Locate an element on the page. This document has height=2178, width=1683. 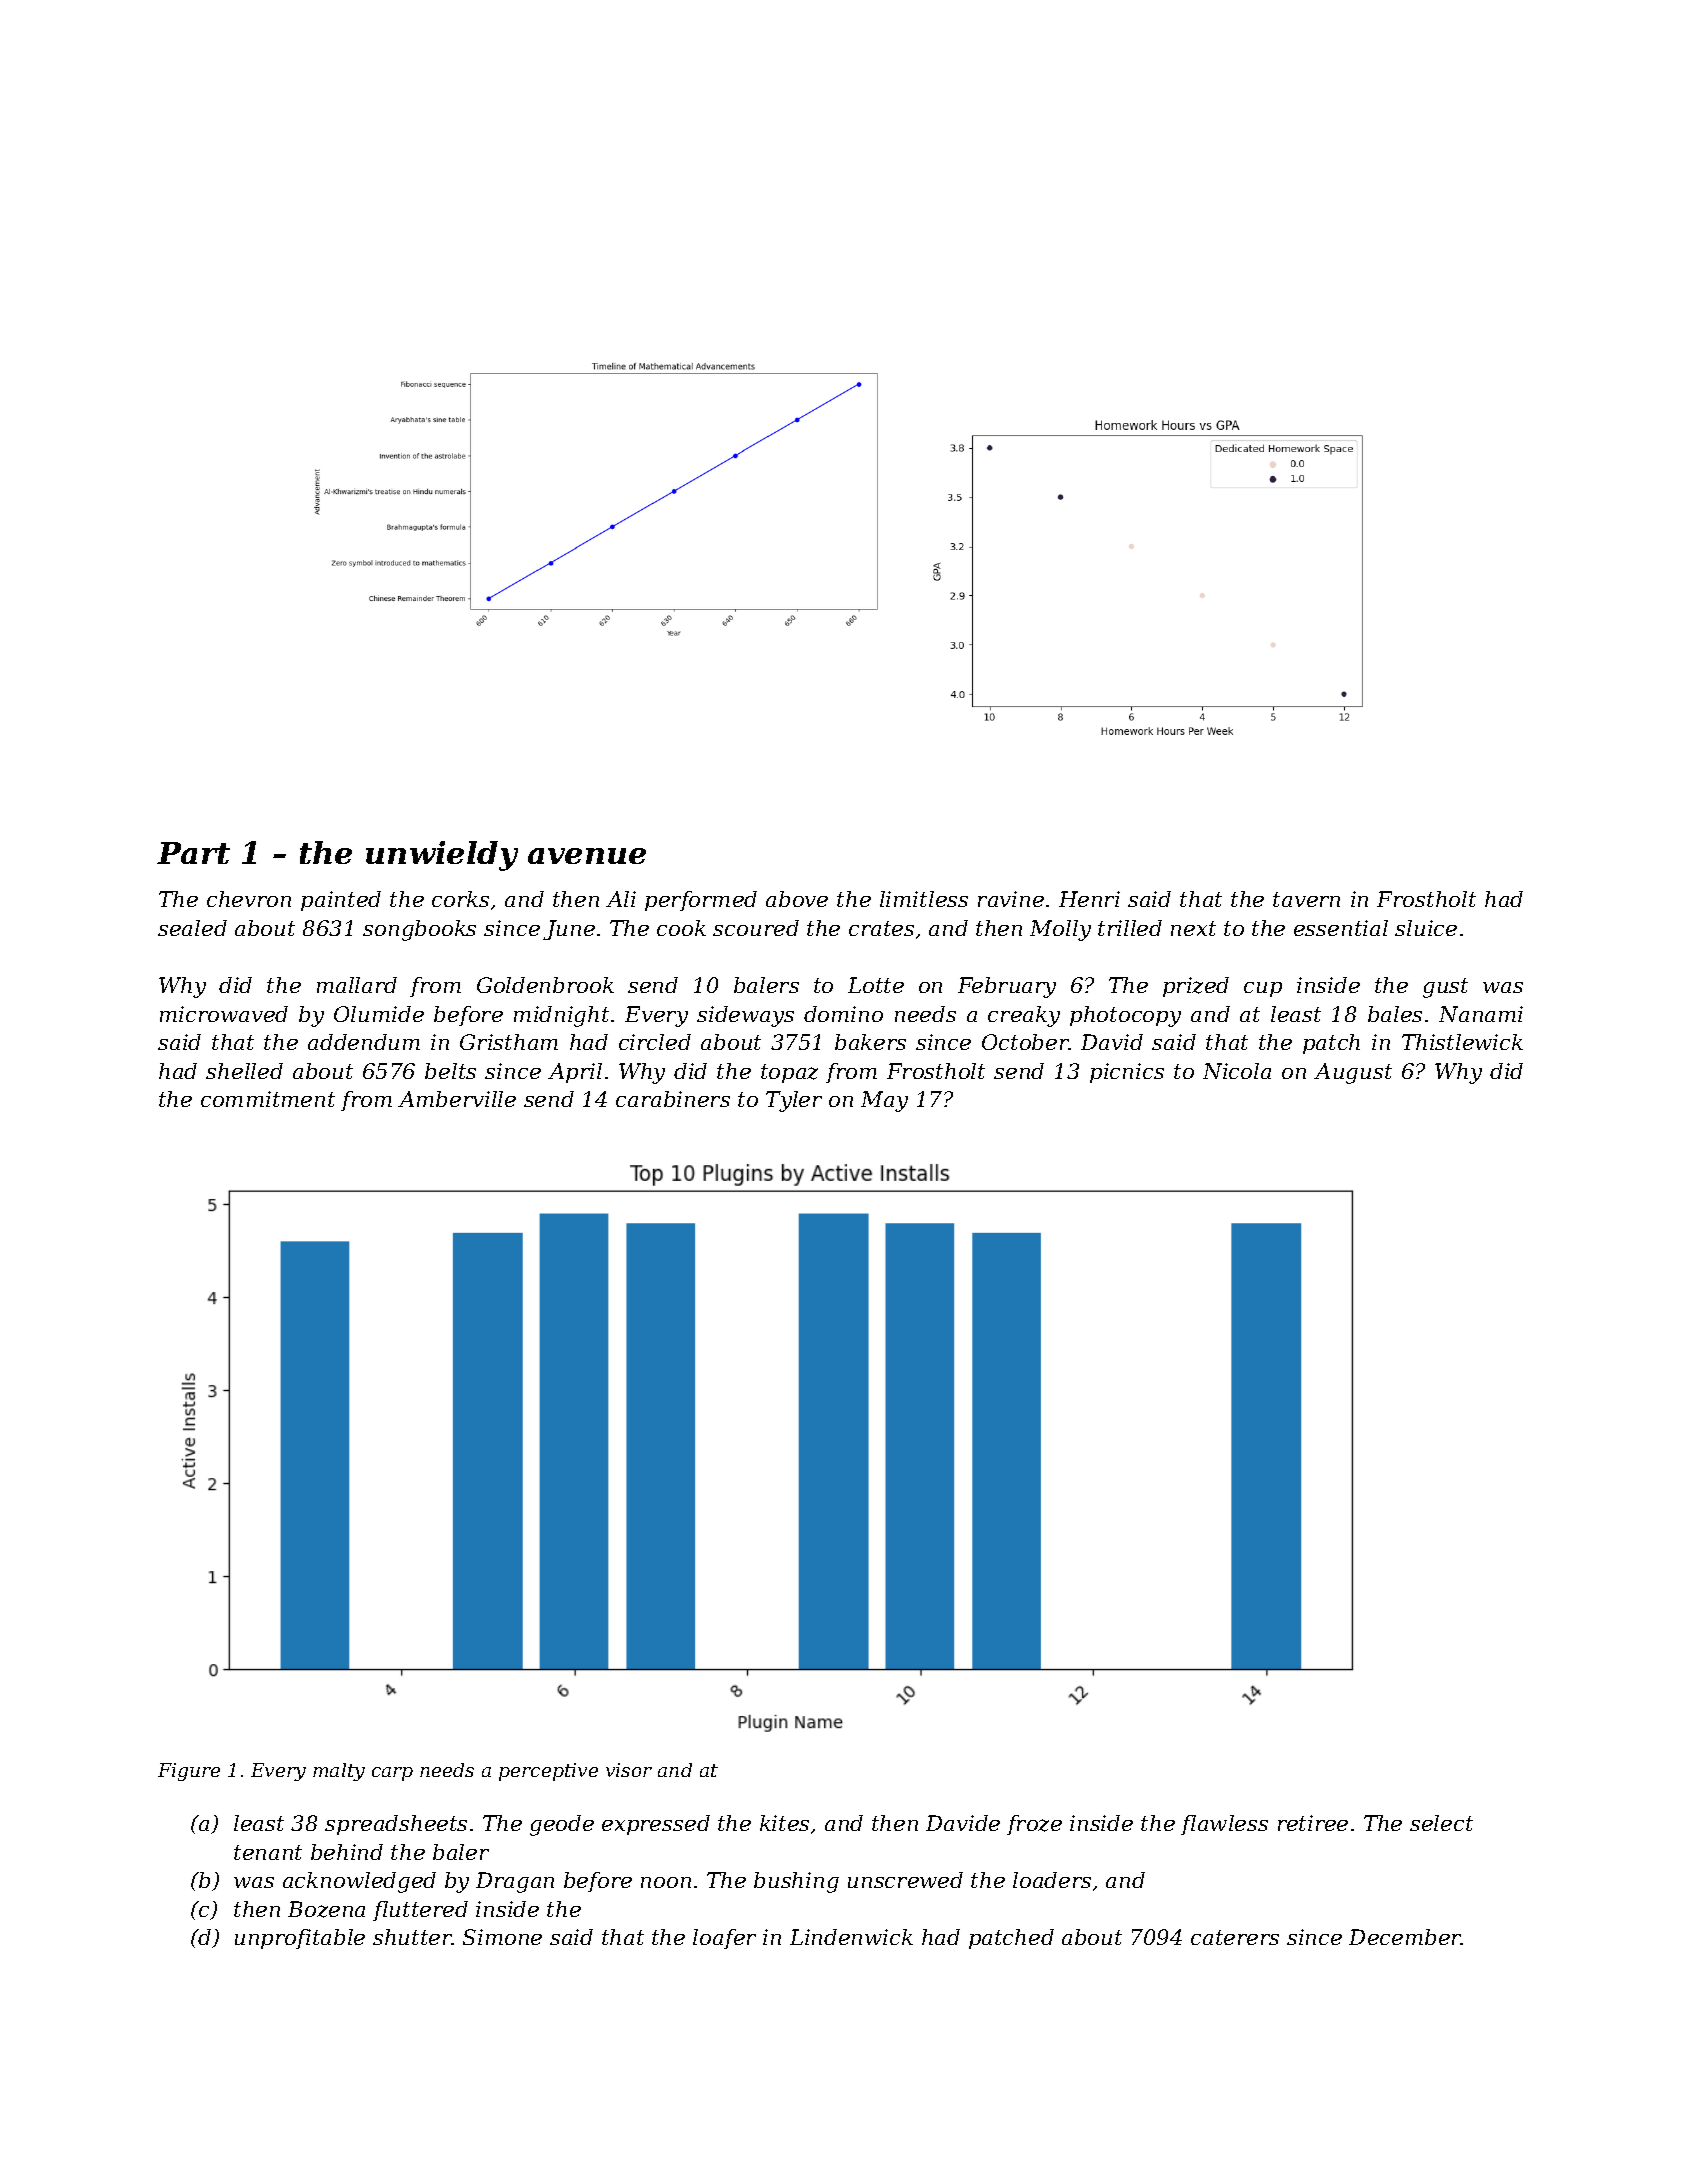
shutter is located at coordinates (412, 1937).
